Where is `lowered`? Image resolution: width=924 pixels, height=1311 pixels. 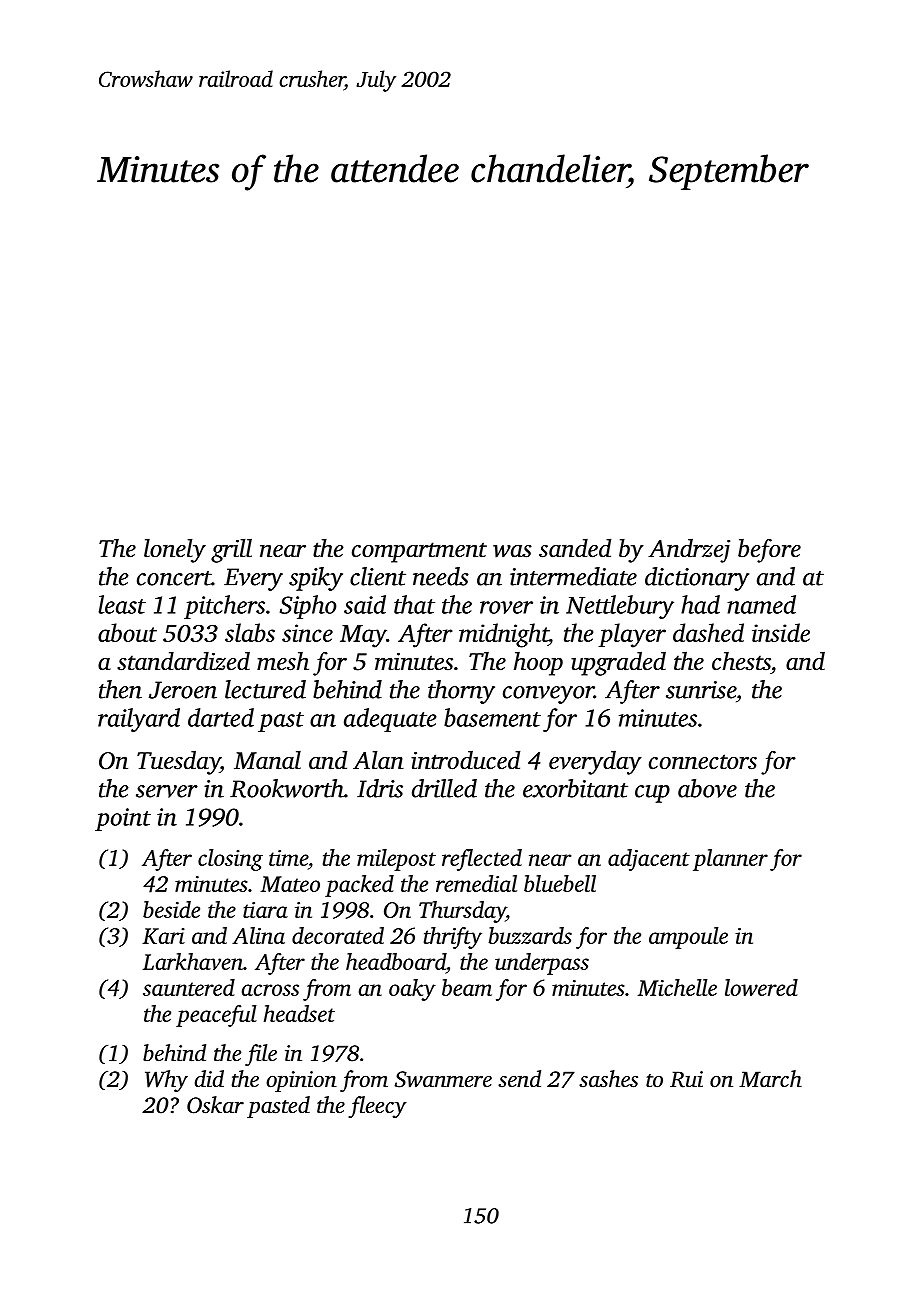 lowered is located at coordinates (761, 987).
